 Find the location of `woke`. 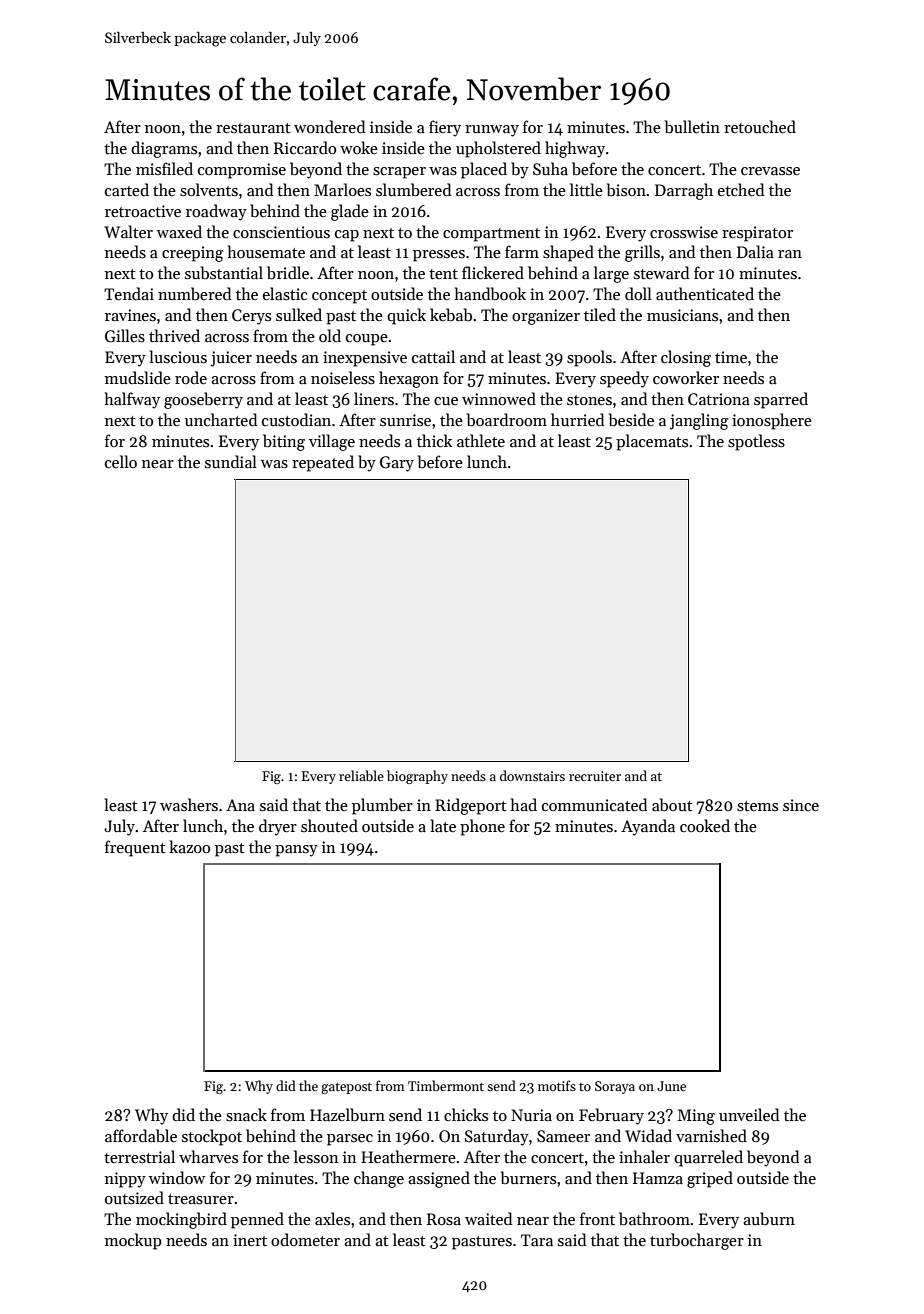

woke is located at coordinates (359, 147).
